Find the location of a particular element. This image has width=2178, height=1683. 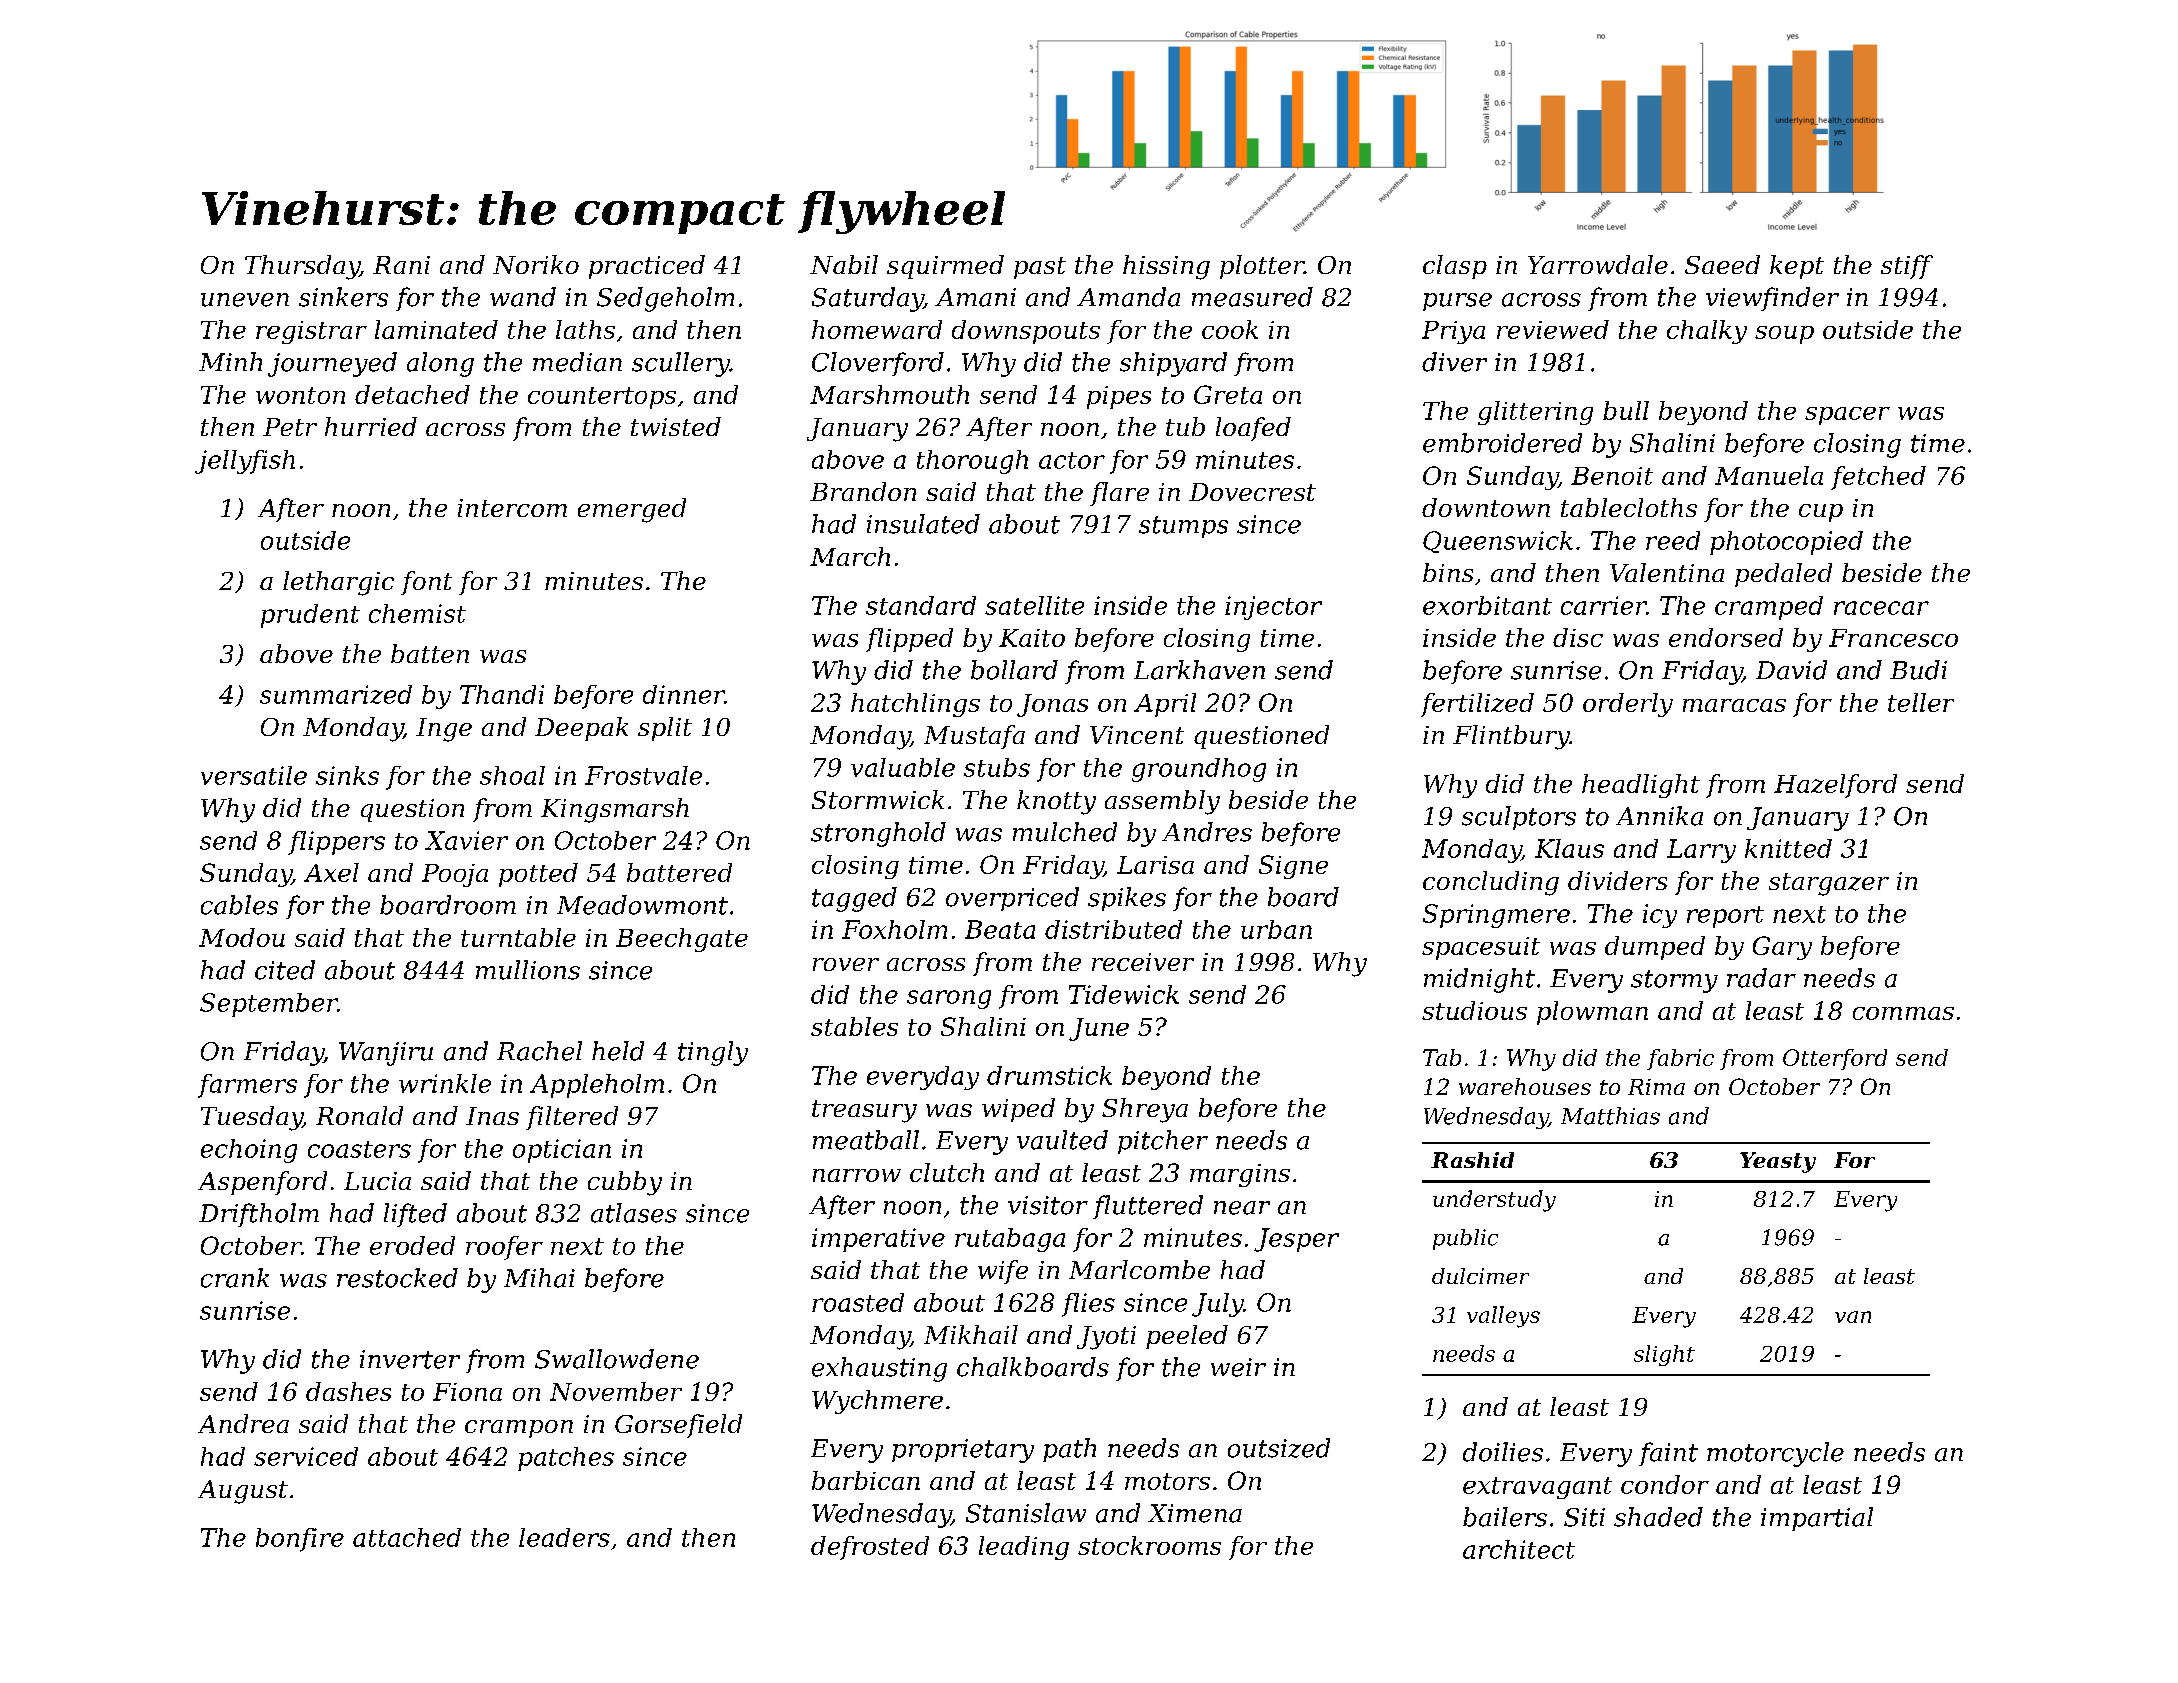

van is located at coordinates (1853, 1317).
